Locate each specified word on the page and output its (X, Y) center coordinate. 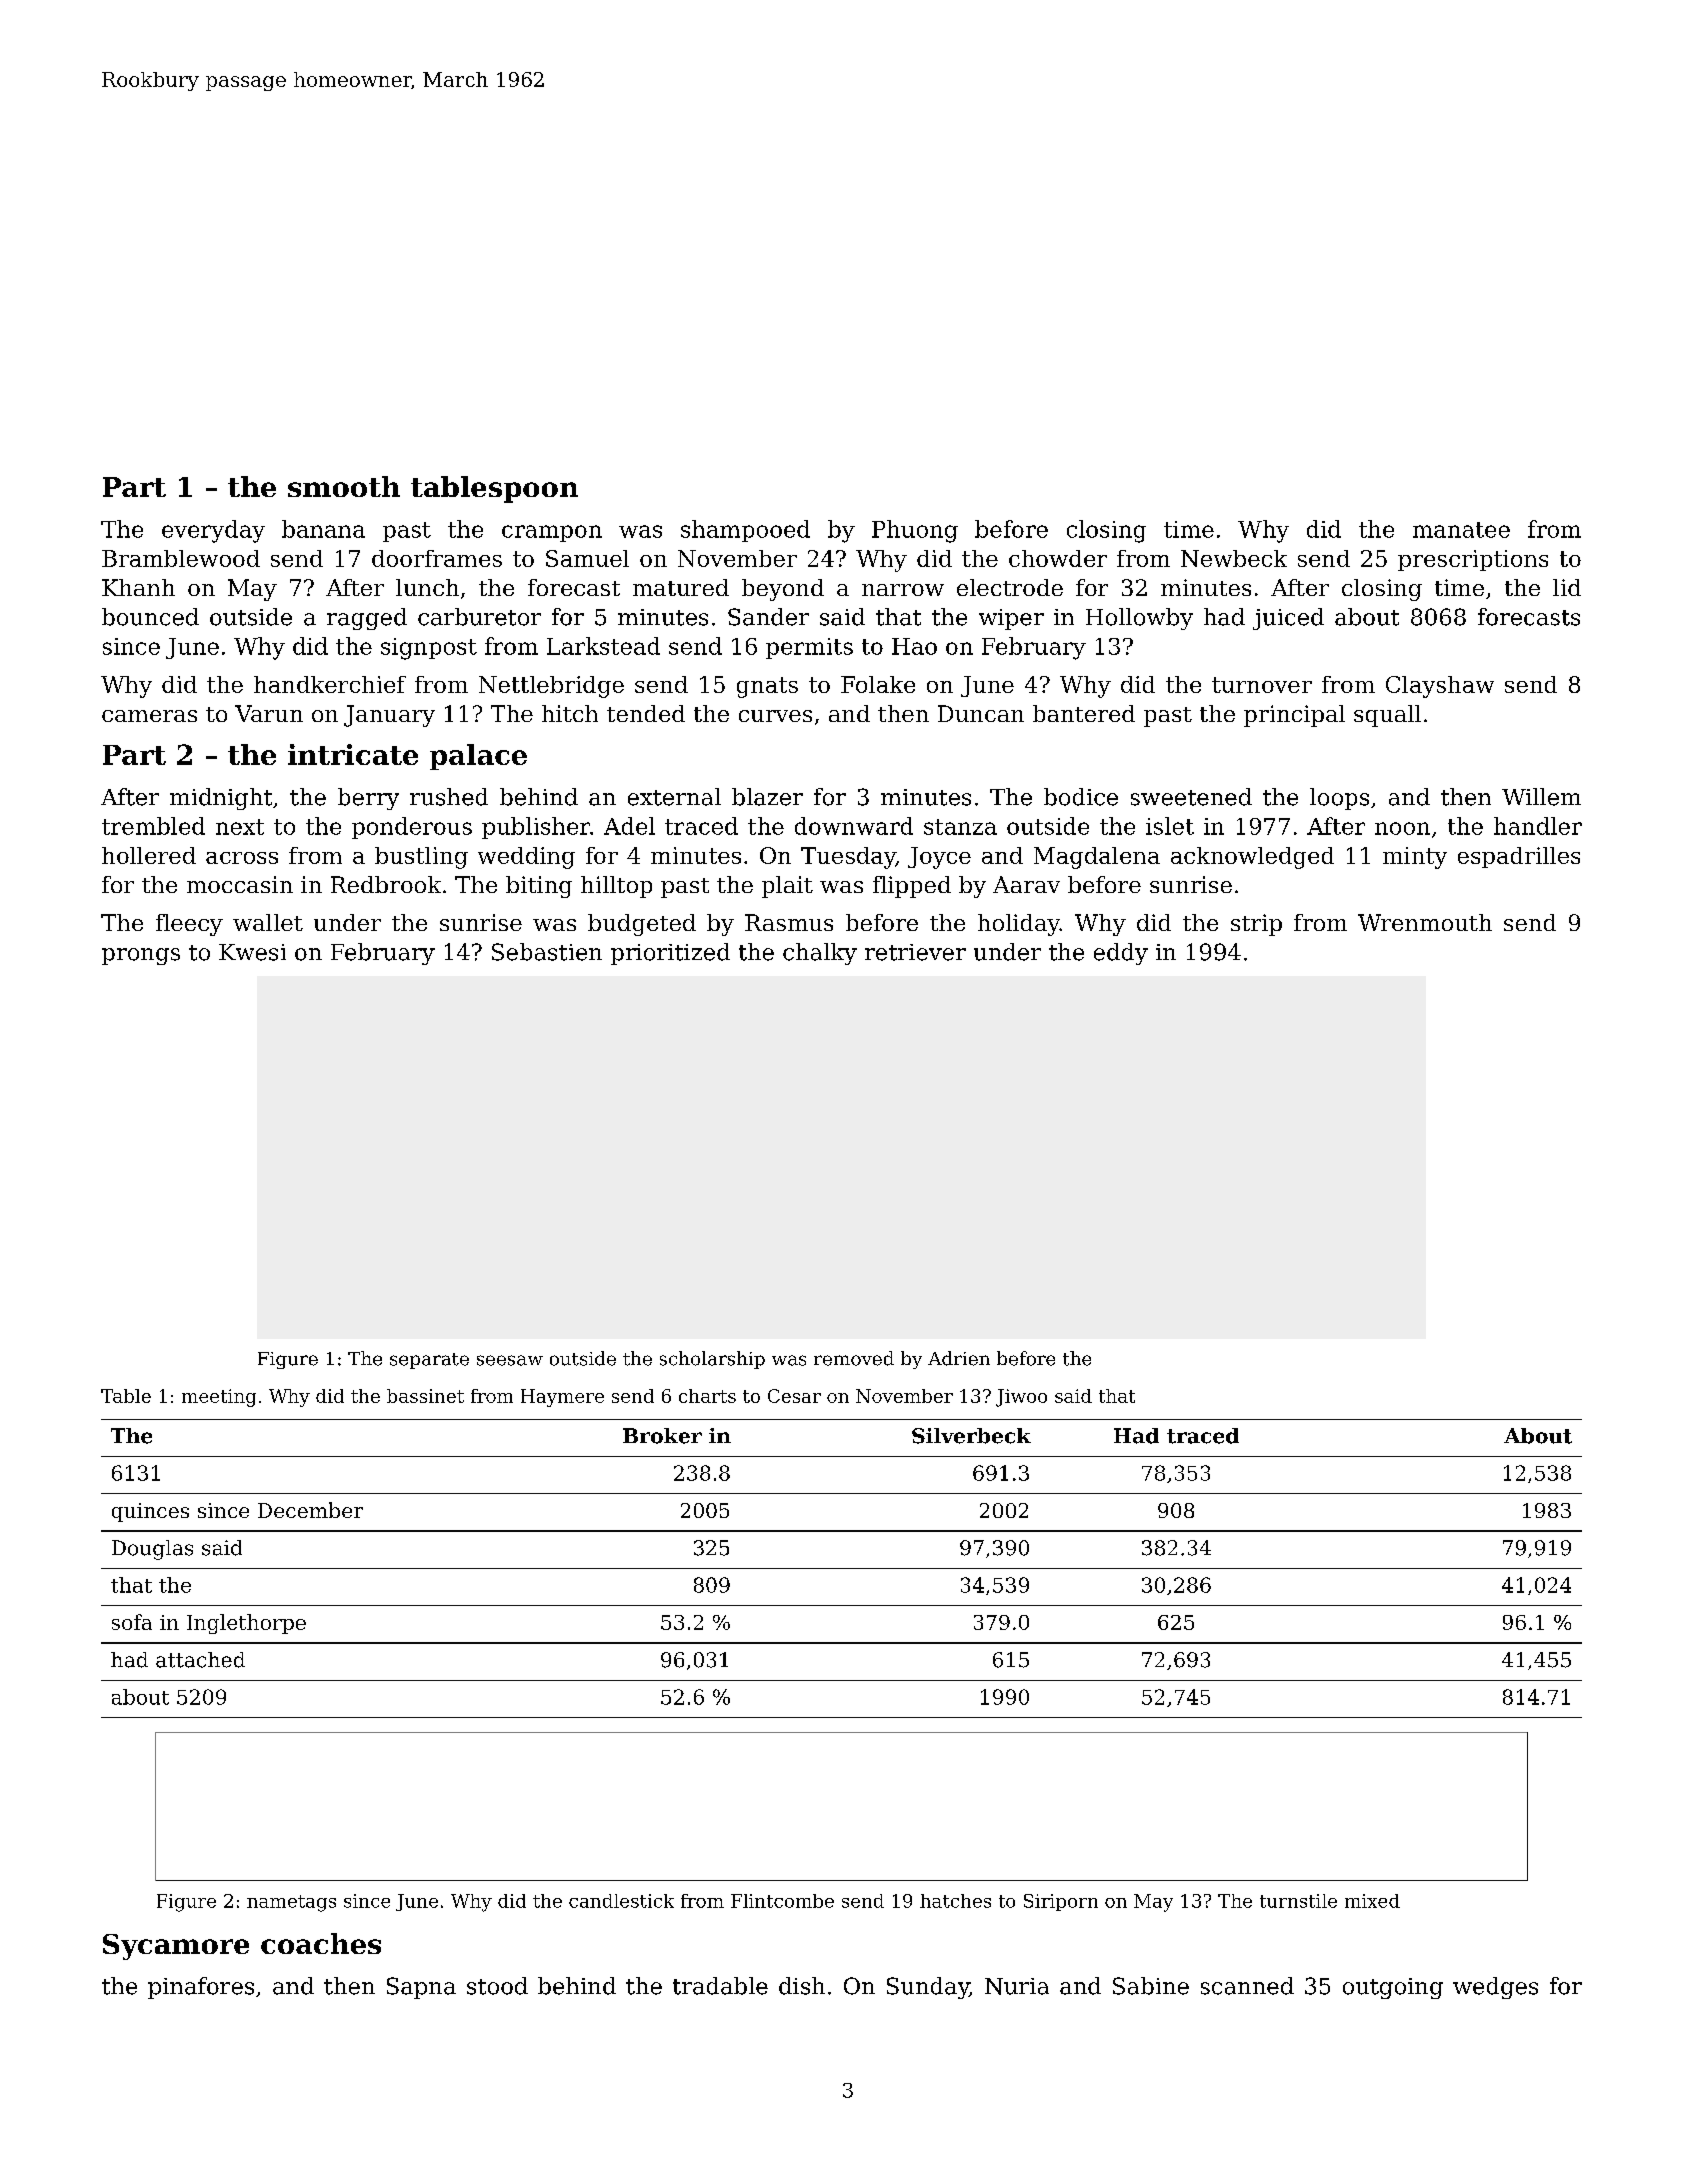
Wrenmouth (1425, 922)
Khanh (138, 587)
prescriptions (1473, 560)
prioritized (670, 954)
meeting (219, 1398)
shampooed (745, 531)
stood (497, 1986)
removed (854, 1358)
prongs (141, 956)
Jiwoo (1021, 1398)
